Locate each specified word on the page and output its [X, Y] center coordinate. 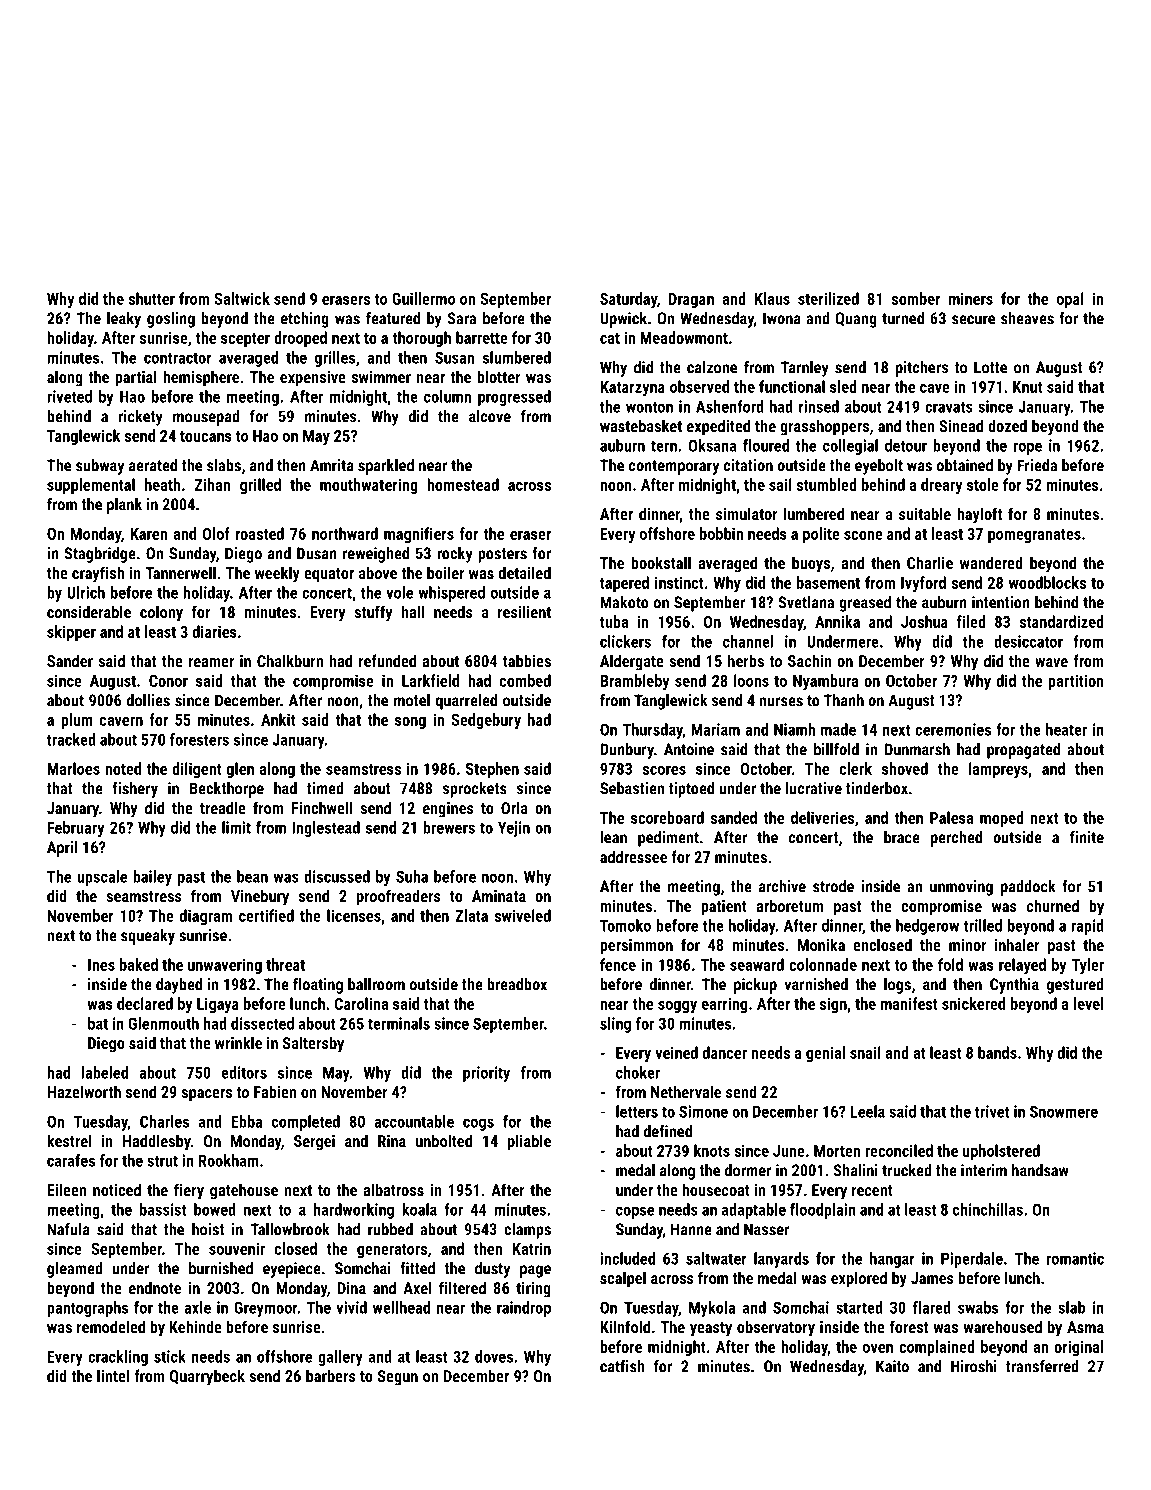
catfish [622, 1366]
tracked [71, 739]
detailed [525, 572]
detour [906, 445]
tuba [614, 621]
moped [1002, 819]
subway [100, 467]
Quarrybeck [207, 1377]
